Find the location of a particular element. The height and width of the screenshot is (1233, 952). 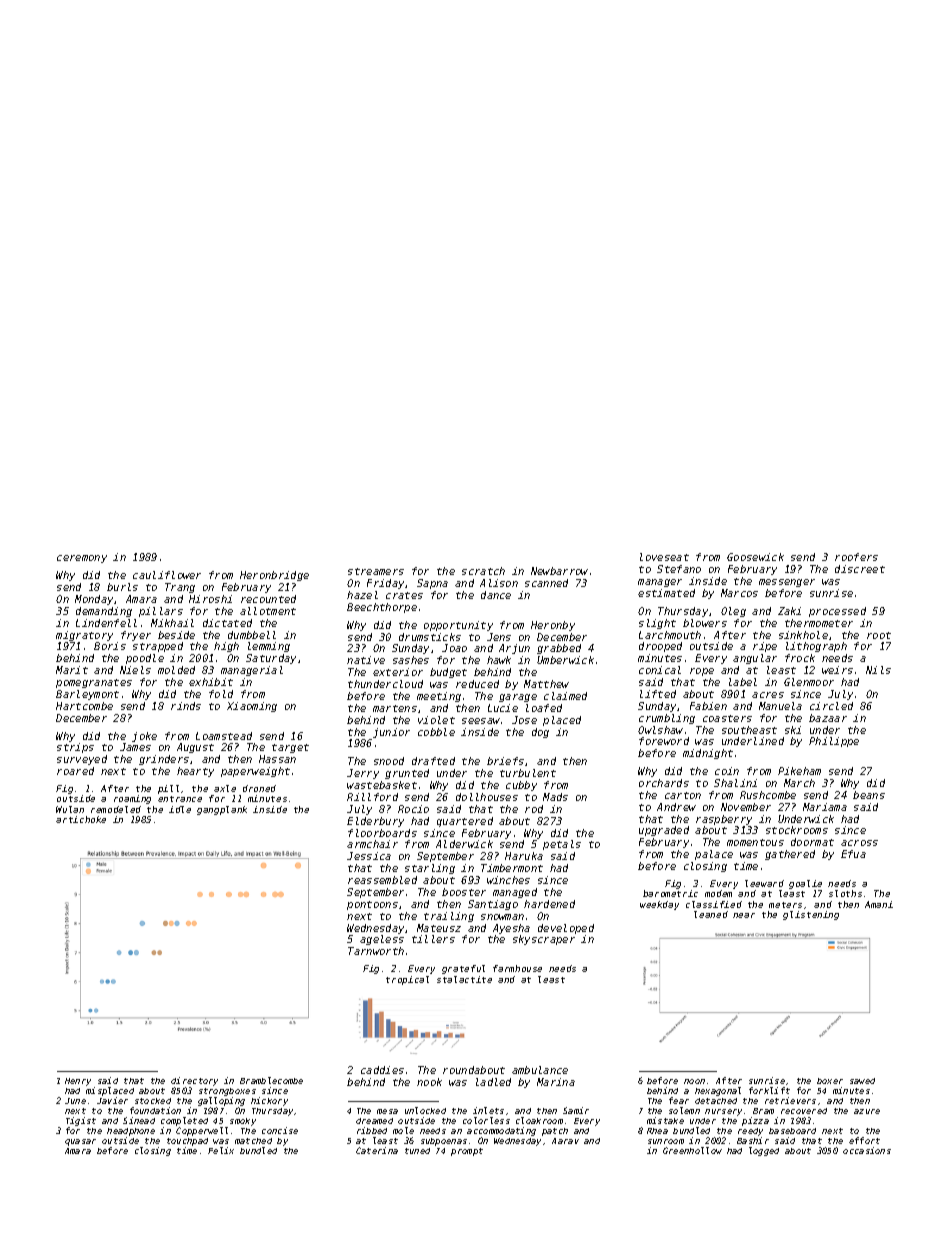

Trang is located at coordinates (180, 588).
